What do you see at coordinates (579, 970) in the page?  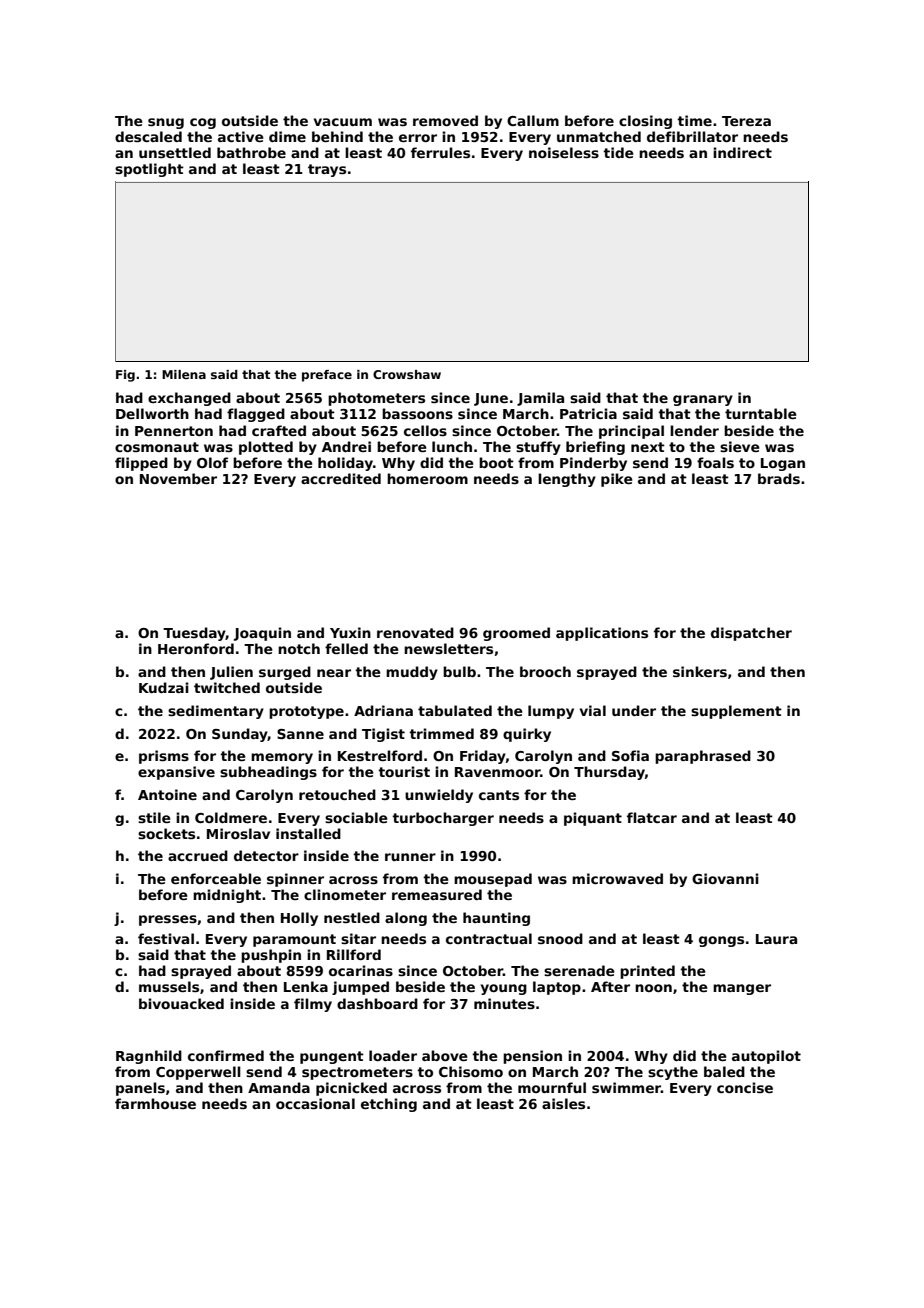 I see `serenade` at bounding box center [579, 970].
